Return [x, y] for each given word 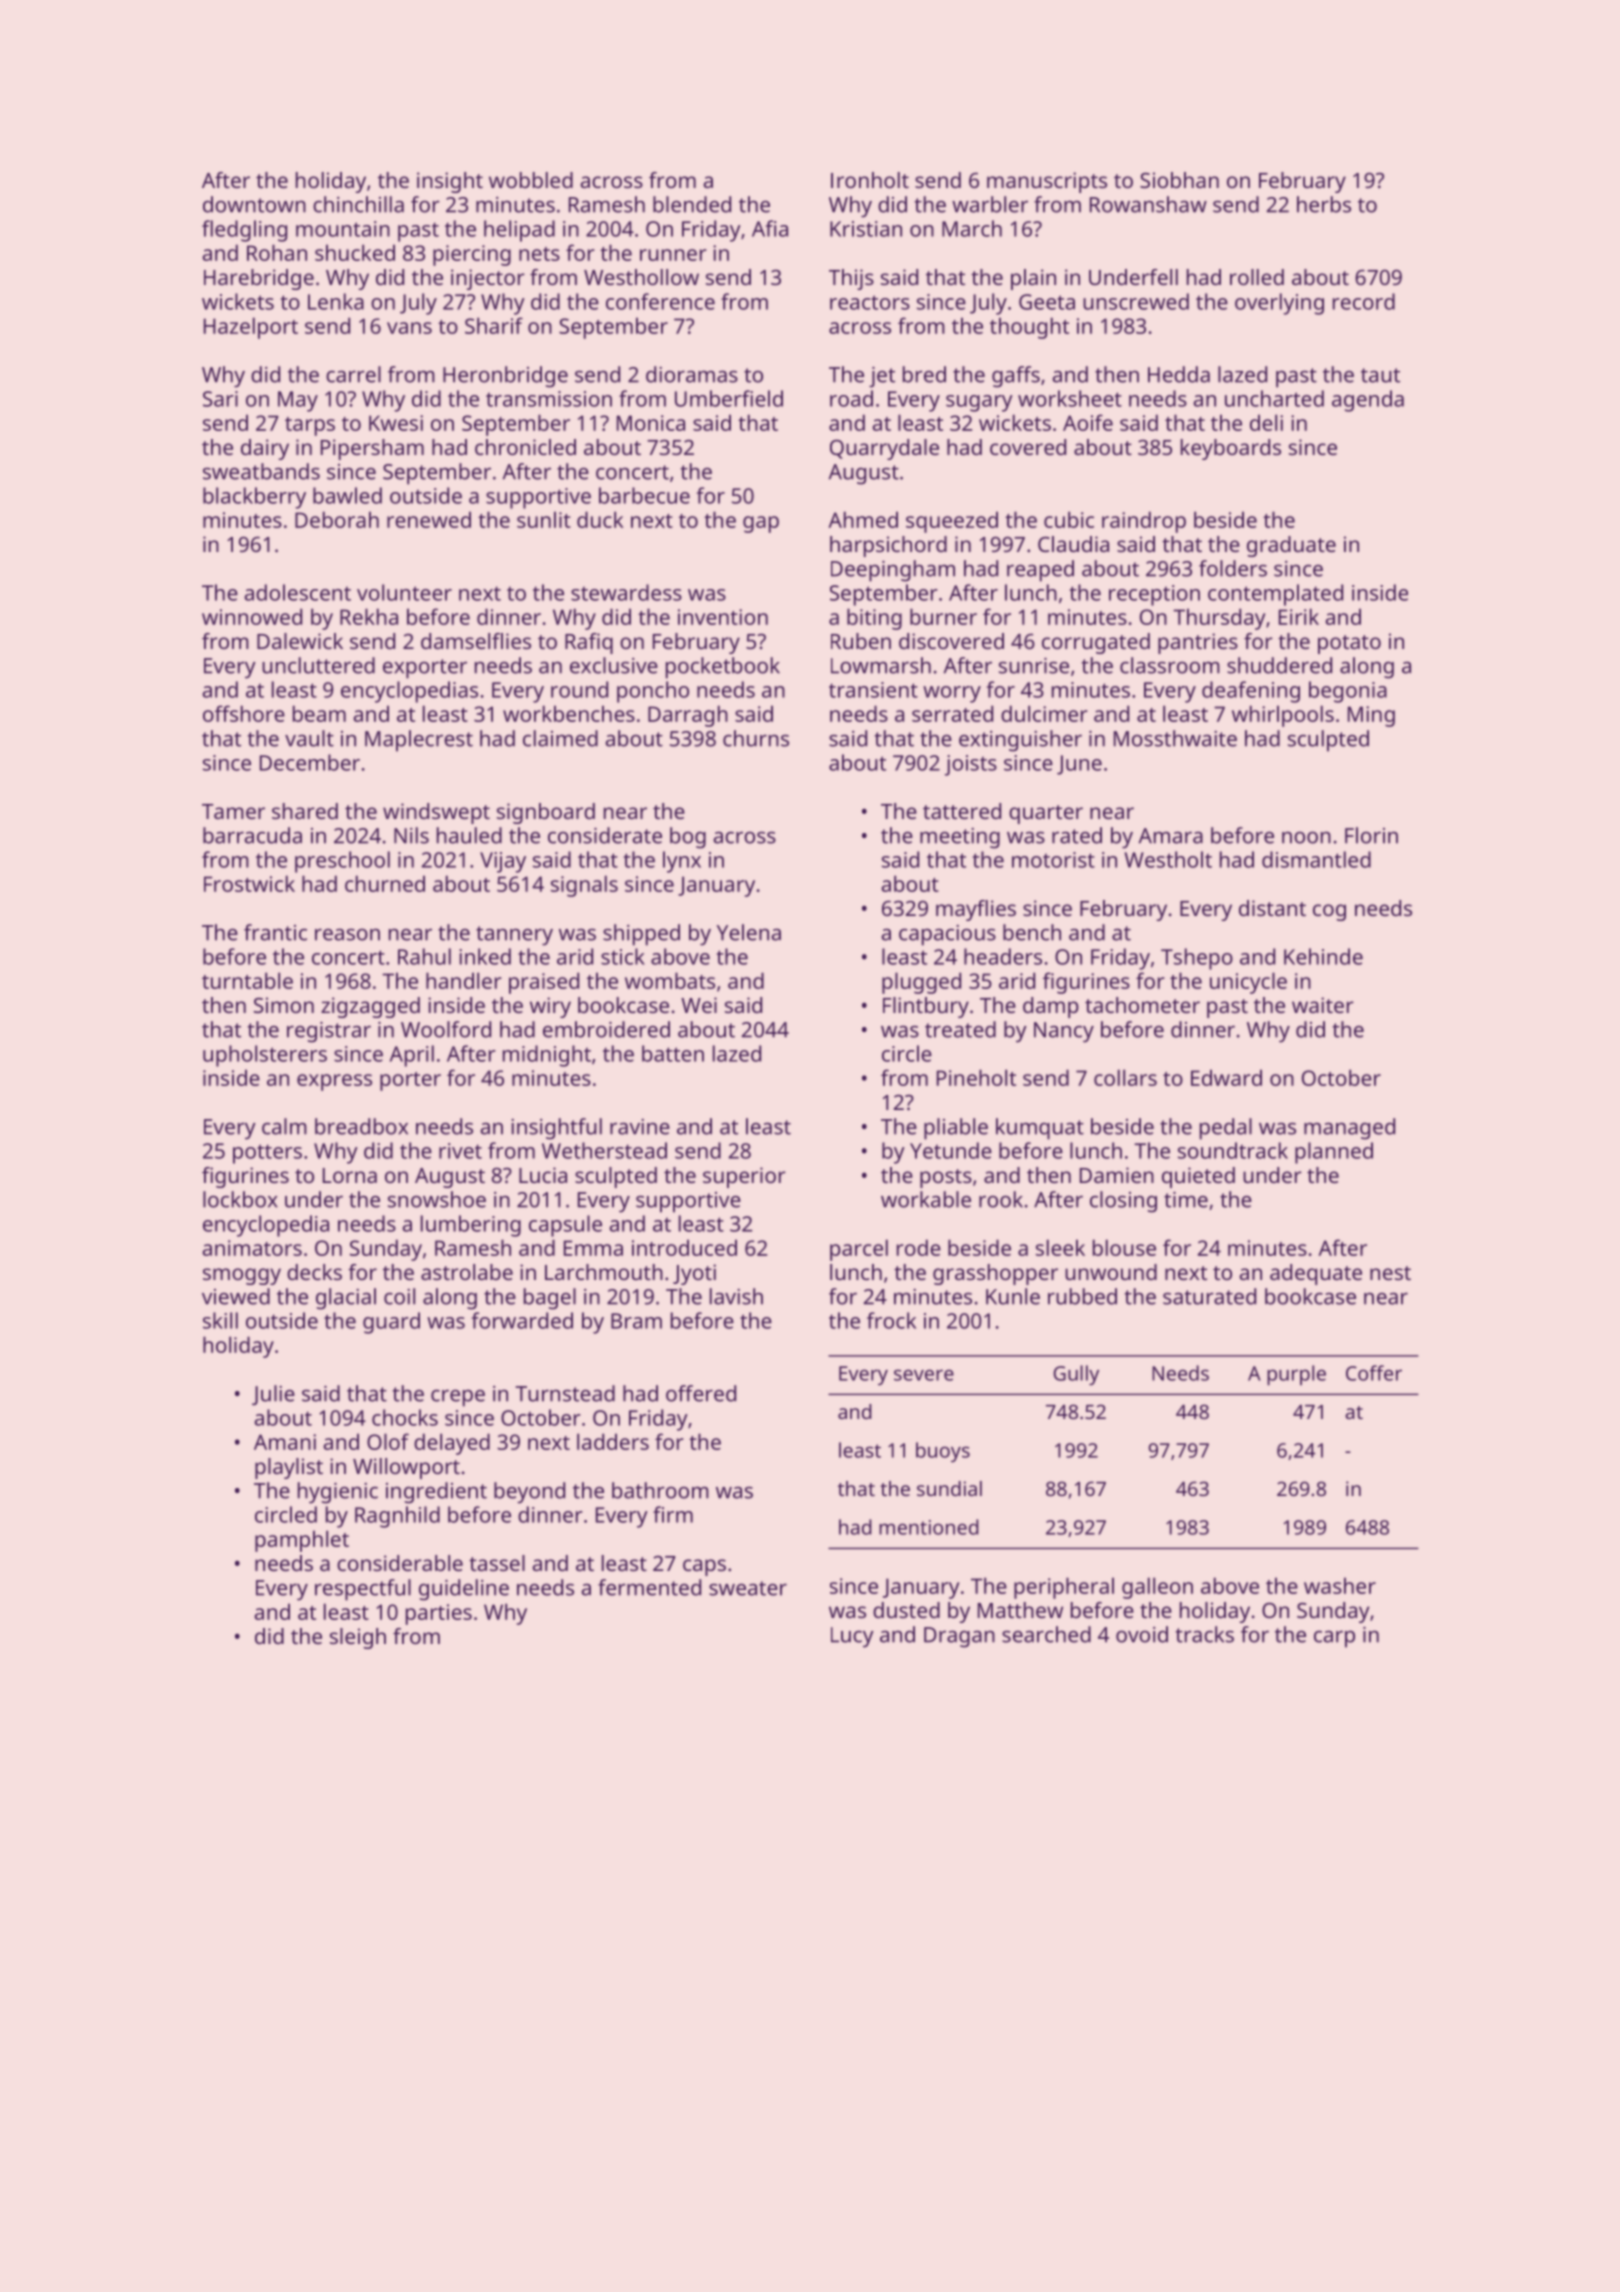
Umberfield [729, 398]
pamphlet [302, 1541]
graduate [1291, 546]
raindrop [1144, 522]
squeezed [952, 522]
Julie [273, 1395]
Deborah [337, 519]
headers [1003, 956]
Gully [1076, 1375]
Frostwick [249, 883]
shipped [641, 935]
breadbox [361, 1126]
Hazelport [251, 328]
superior [744, 1177]
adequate [1316, 1274]
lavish [736, 1296]
